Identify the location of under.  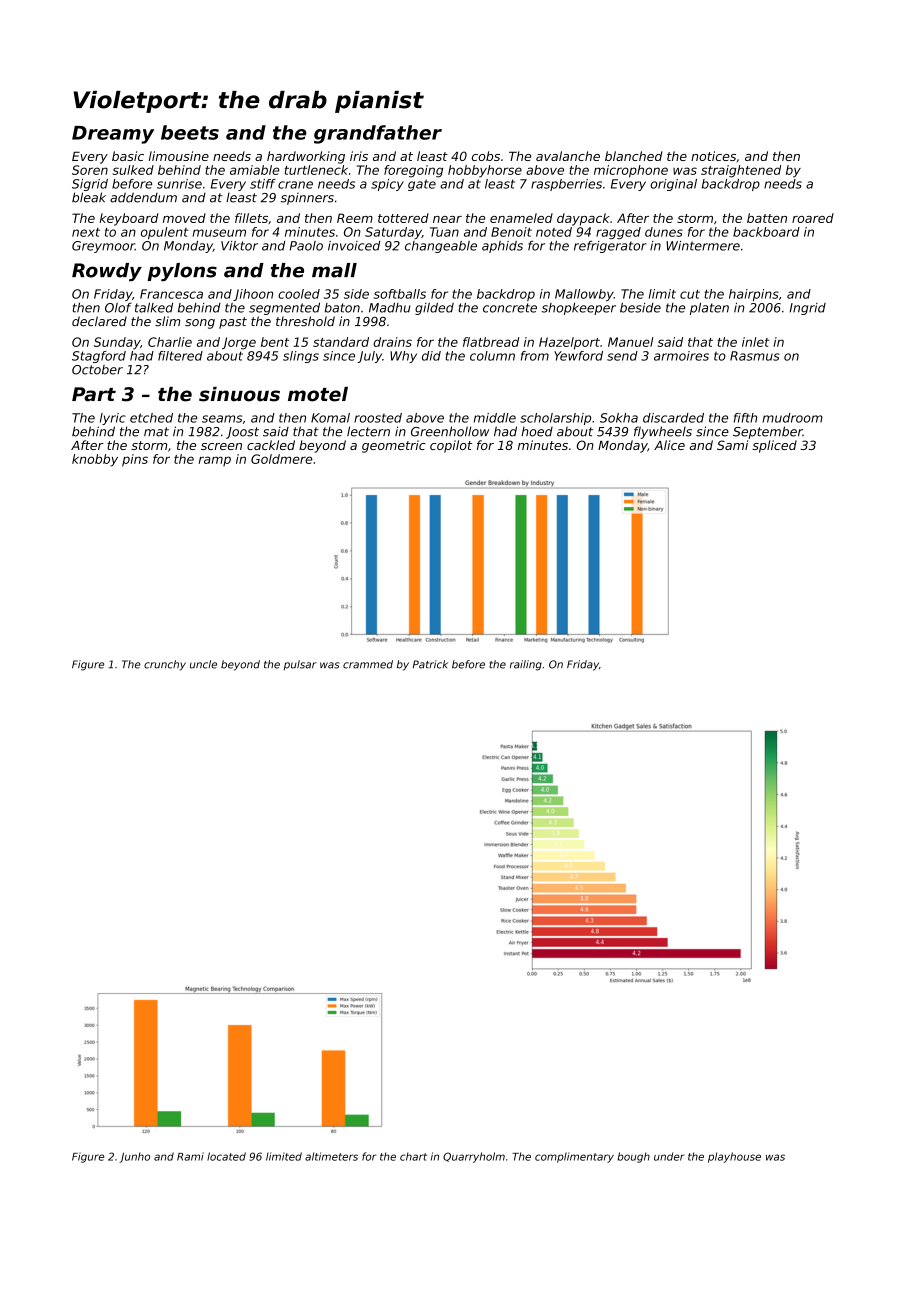
(669, 1156).
